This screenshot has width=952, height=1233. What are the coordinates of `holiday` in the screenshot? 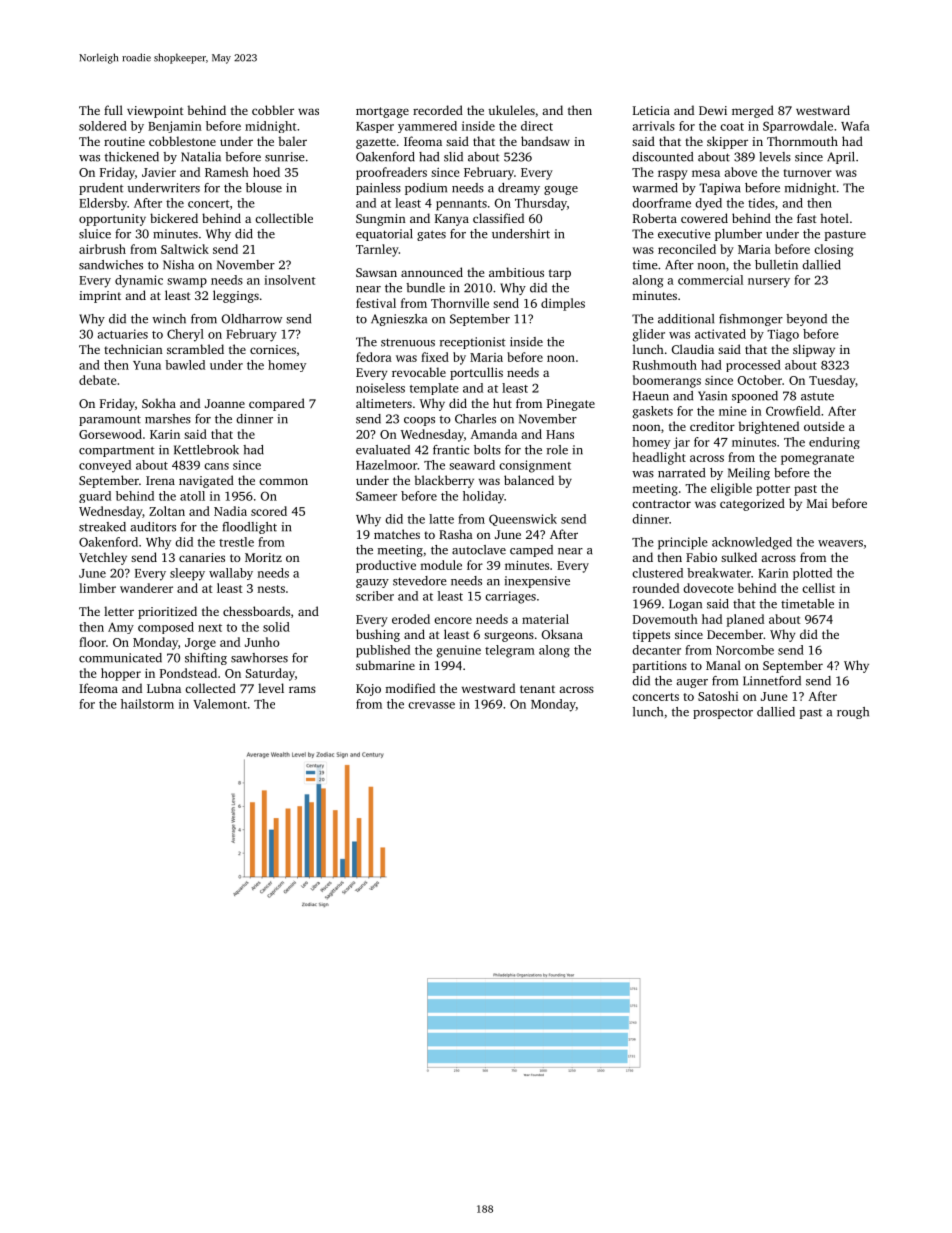 It's located at (483, 497).
